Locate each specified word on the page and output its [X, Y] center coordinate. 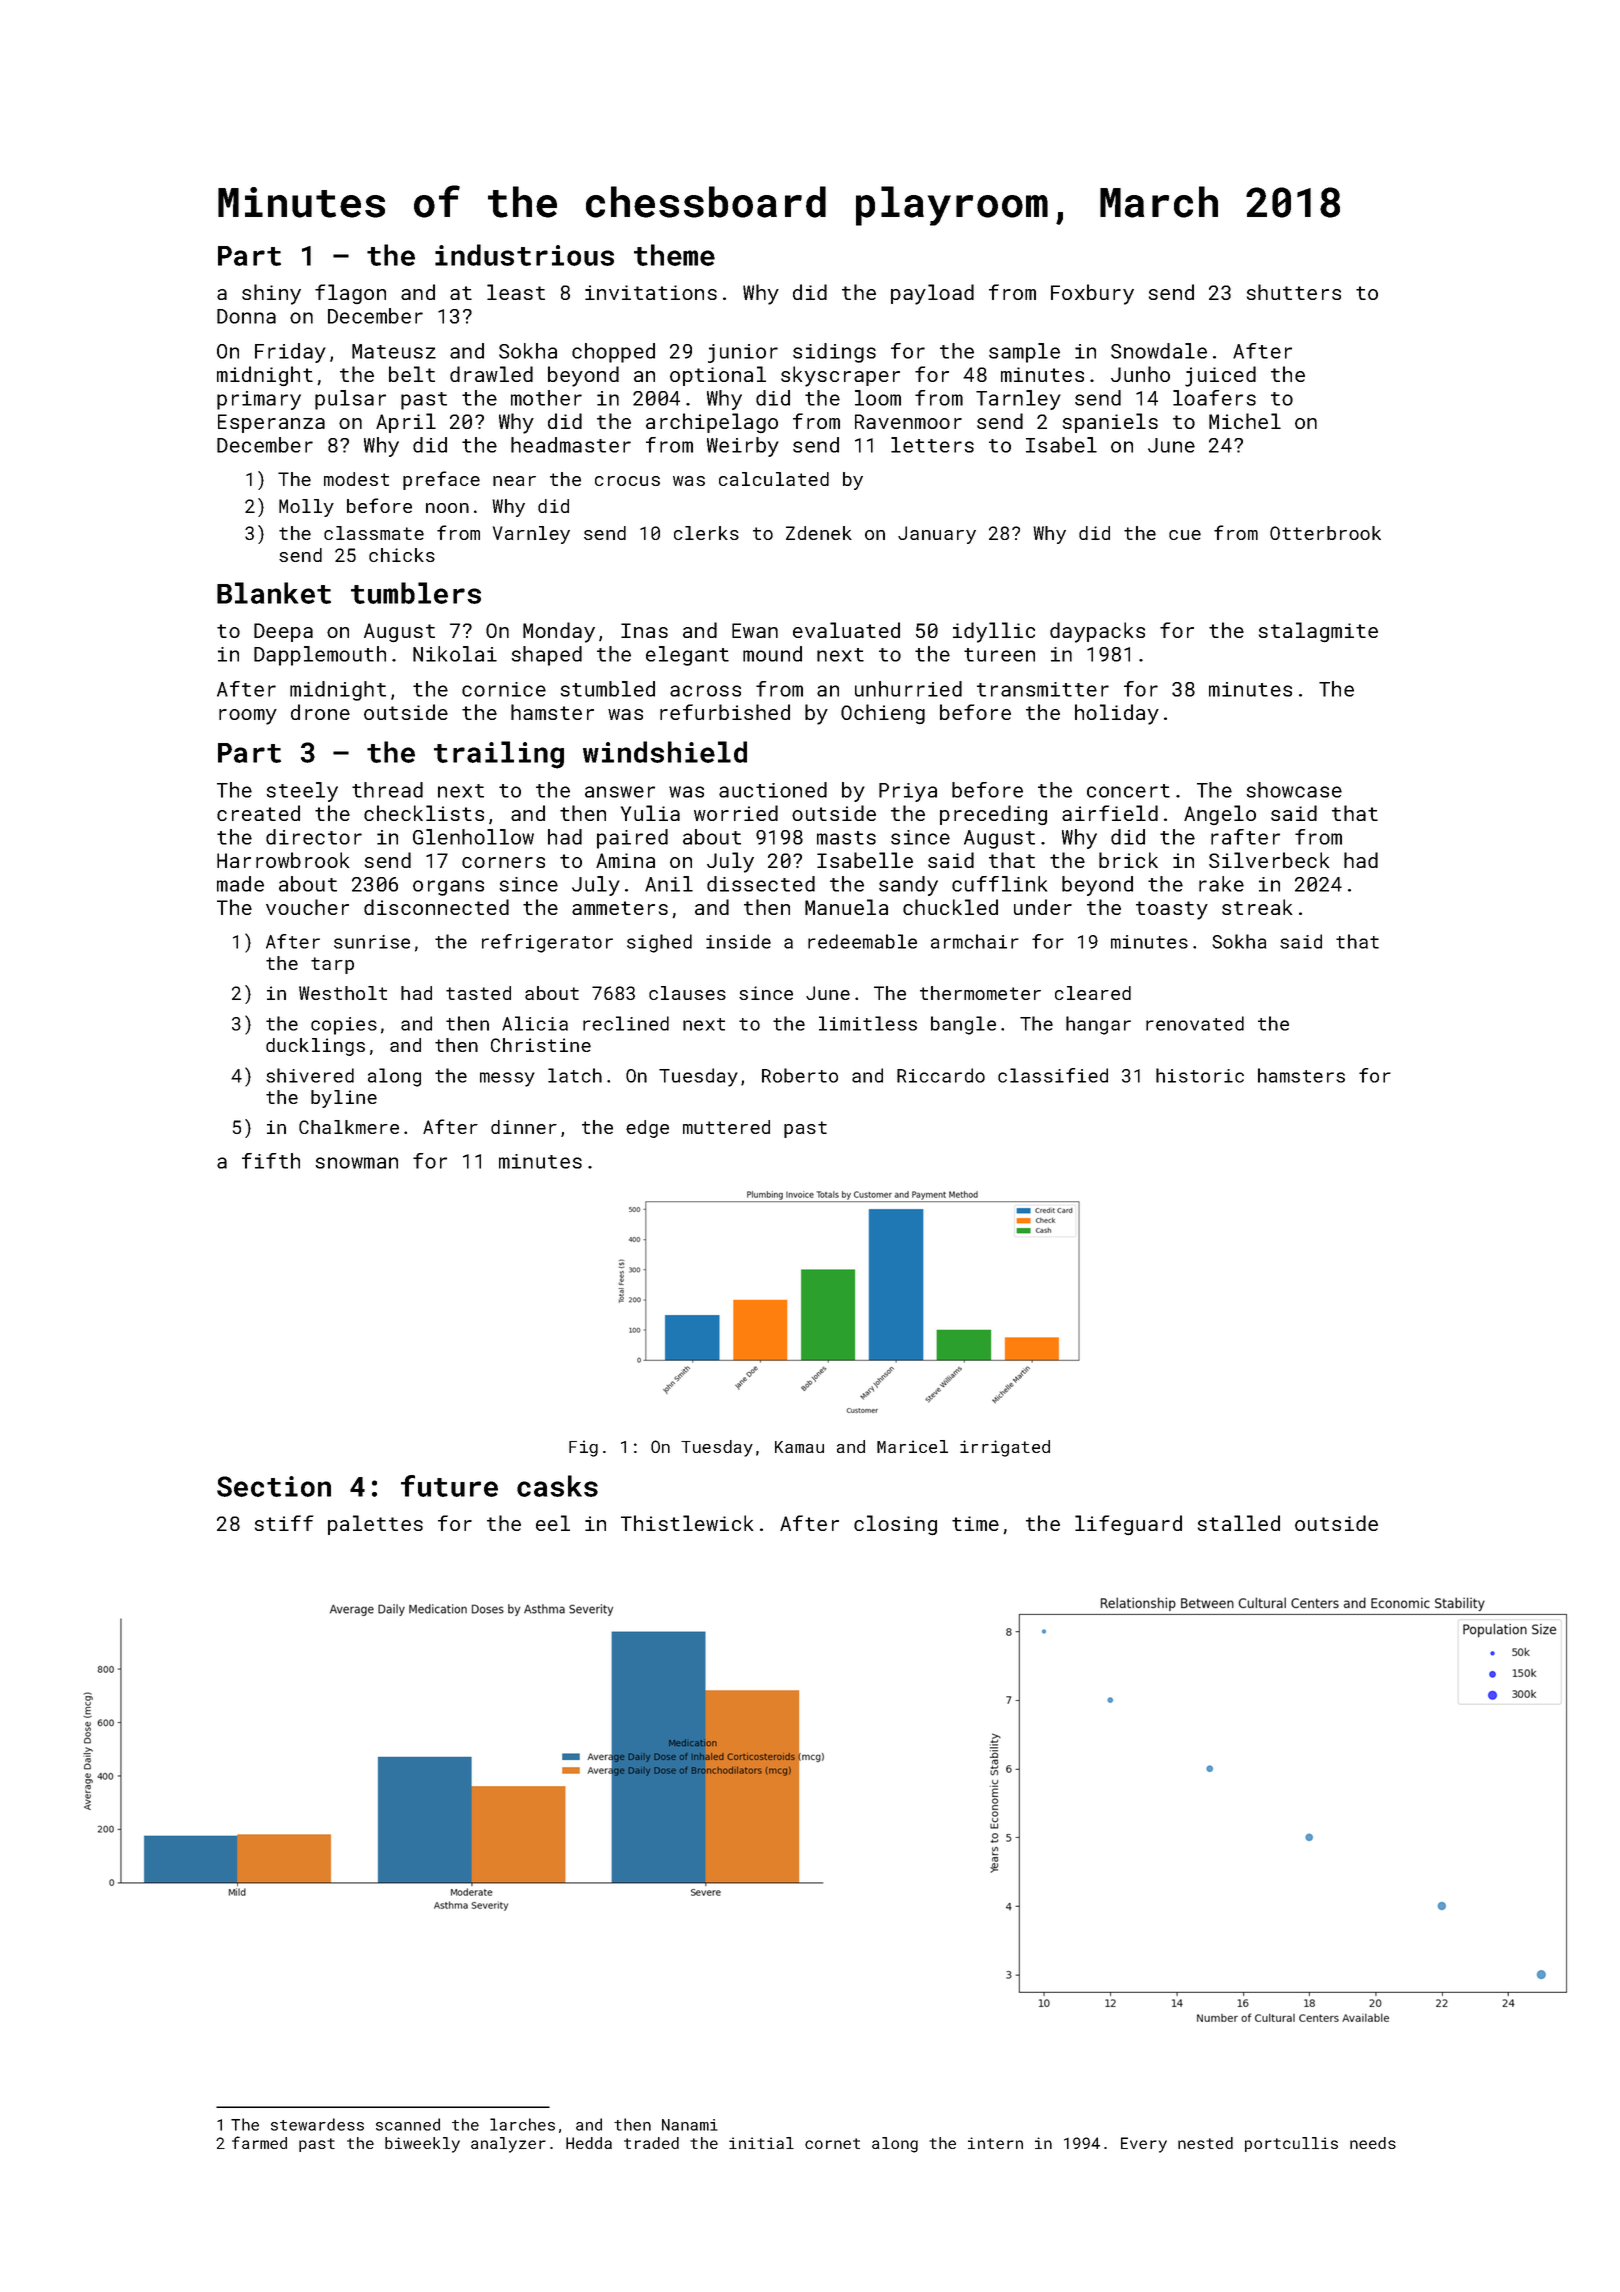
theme [674, 255]
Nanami [690, 2125]
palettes [375, 1525]
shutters [1294, 292]
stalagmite [1318, 632]
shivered [310, 1075]
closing [895, 1525]
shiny [271, 294]
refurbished [725, 712]
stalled [1239, 1523]
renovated [1195, 1023]
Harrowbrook [283, 860]
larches [522, 2124]
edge [647, 1129]
